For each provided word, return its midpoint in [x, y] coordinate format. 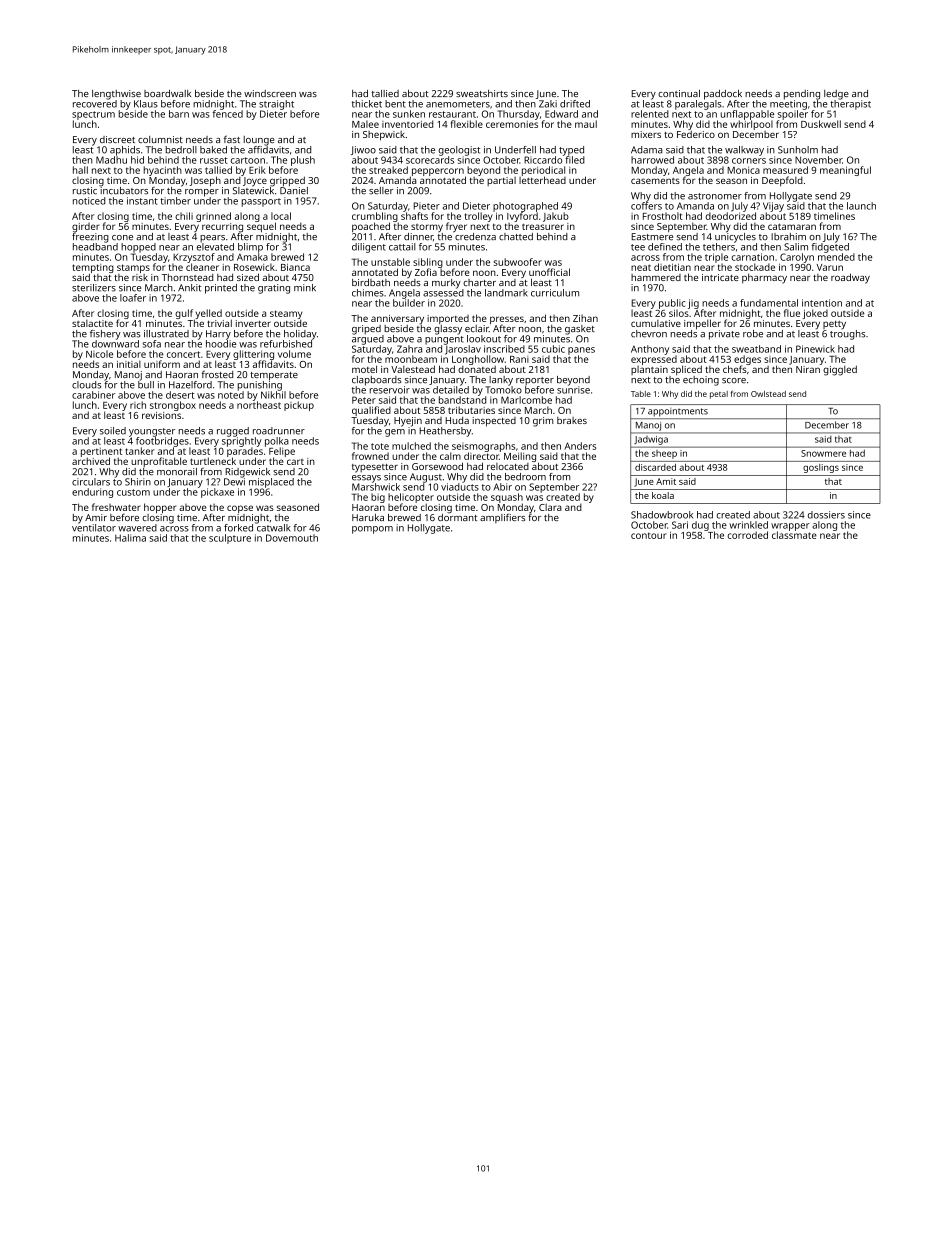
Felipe [282, 452]
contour [649, 535]
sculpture [230, 539]
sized [248, 277]
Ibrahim [788, 237]
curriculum [555, 293]
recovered [95, 104]
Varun [830, 267]
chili [184, 216]
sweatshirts [482, 93]
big [378, 498]
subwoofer [517, 262]
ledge [836, 95]
